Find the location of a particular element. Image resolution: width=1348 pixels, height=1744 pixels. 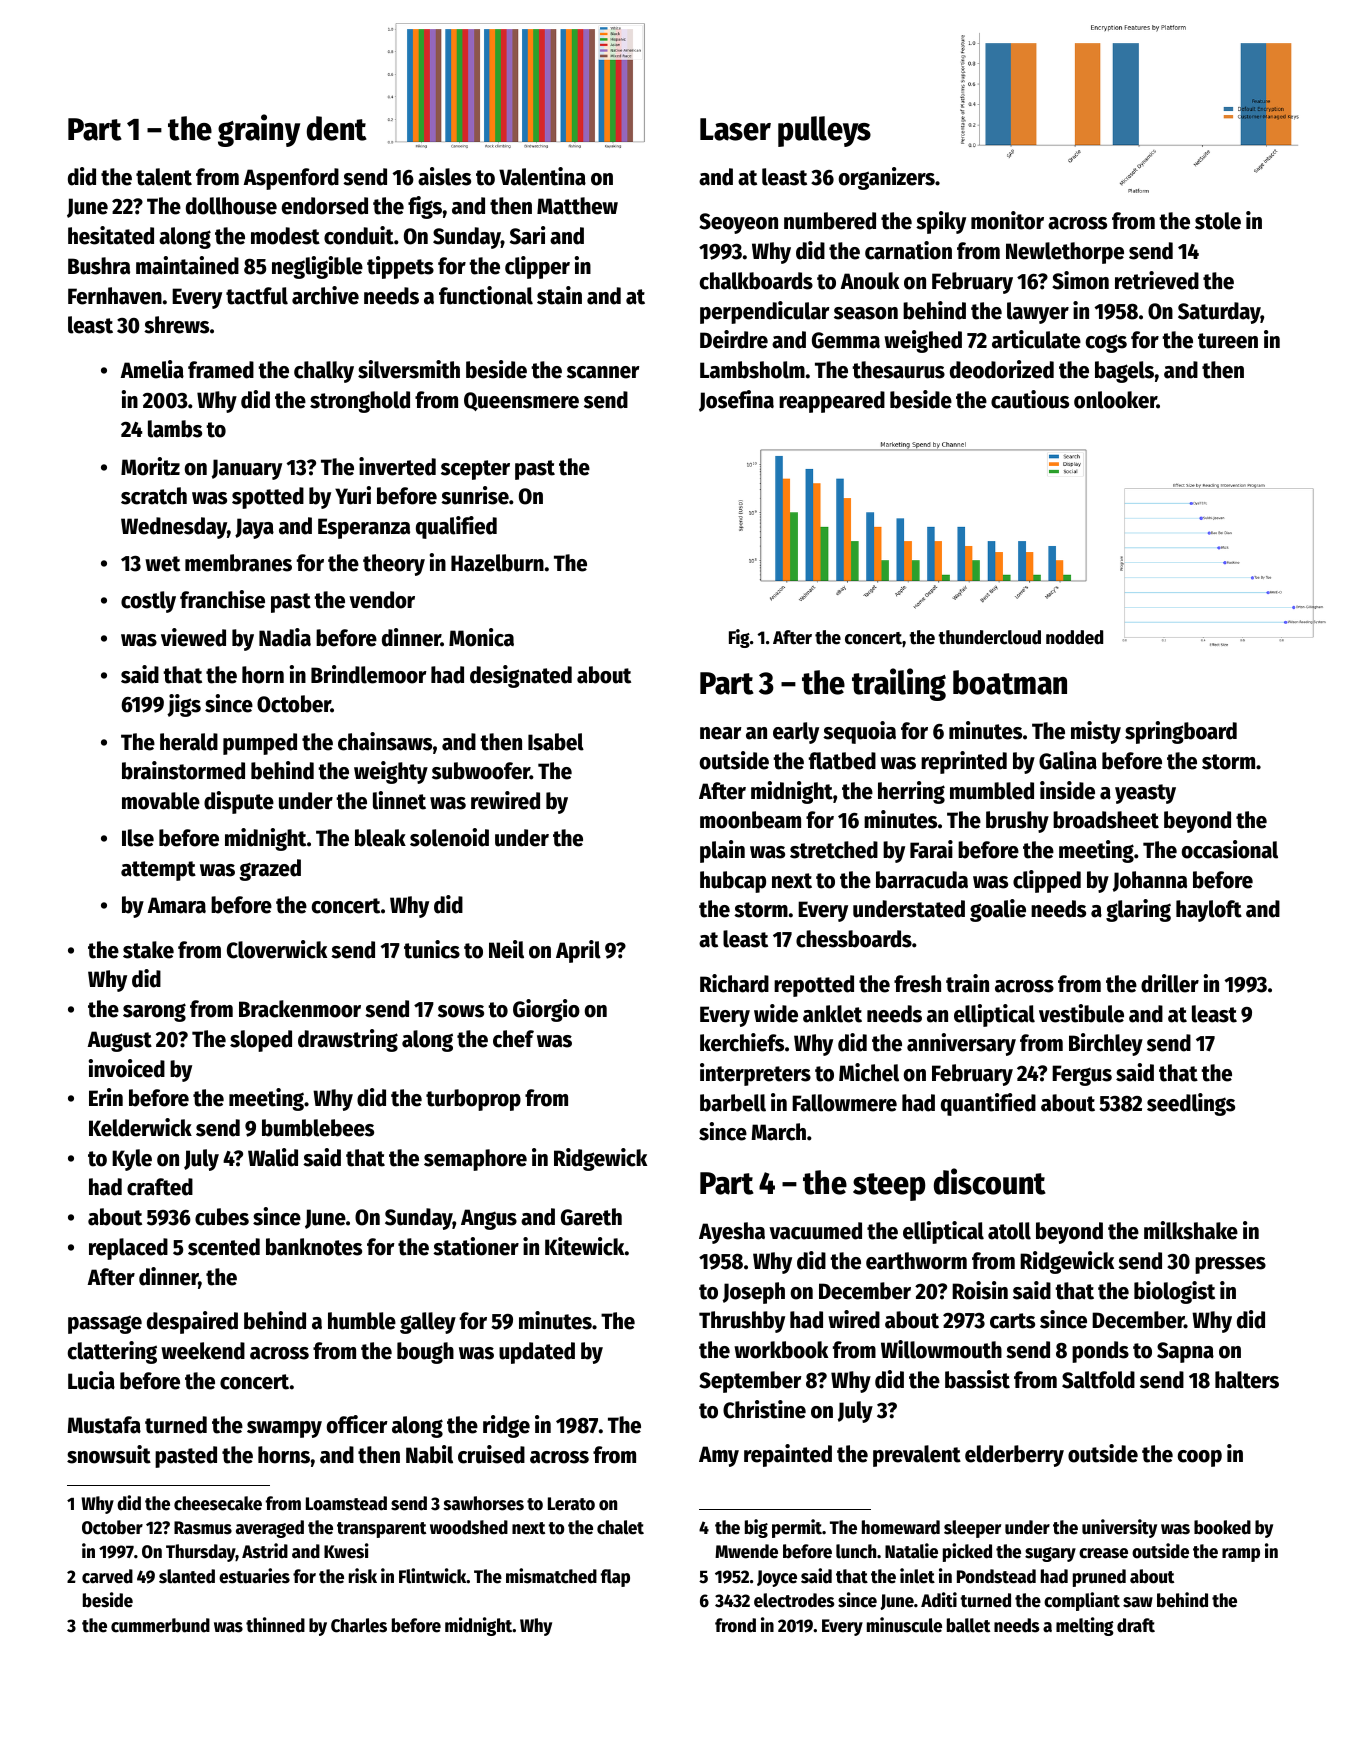

boatman is located at coordinates (1010, 682).
